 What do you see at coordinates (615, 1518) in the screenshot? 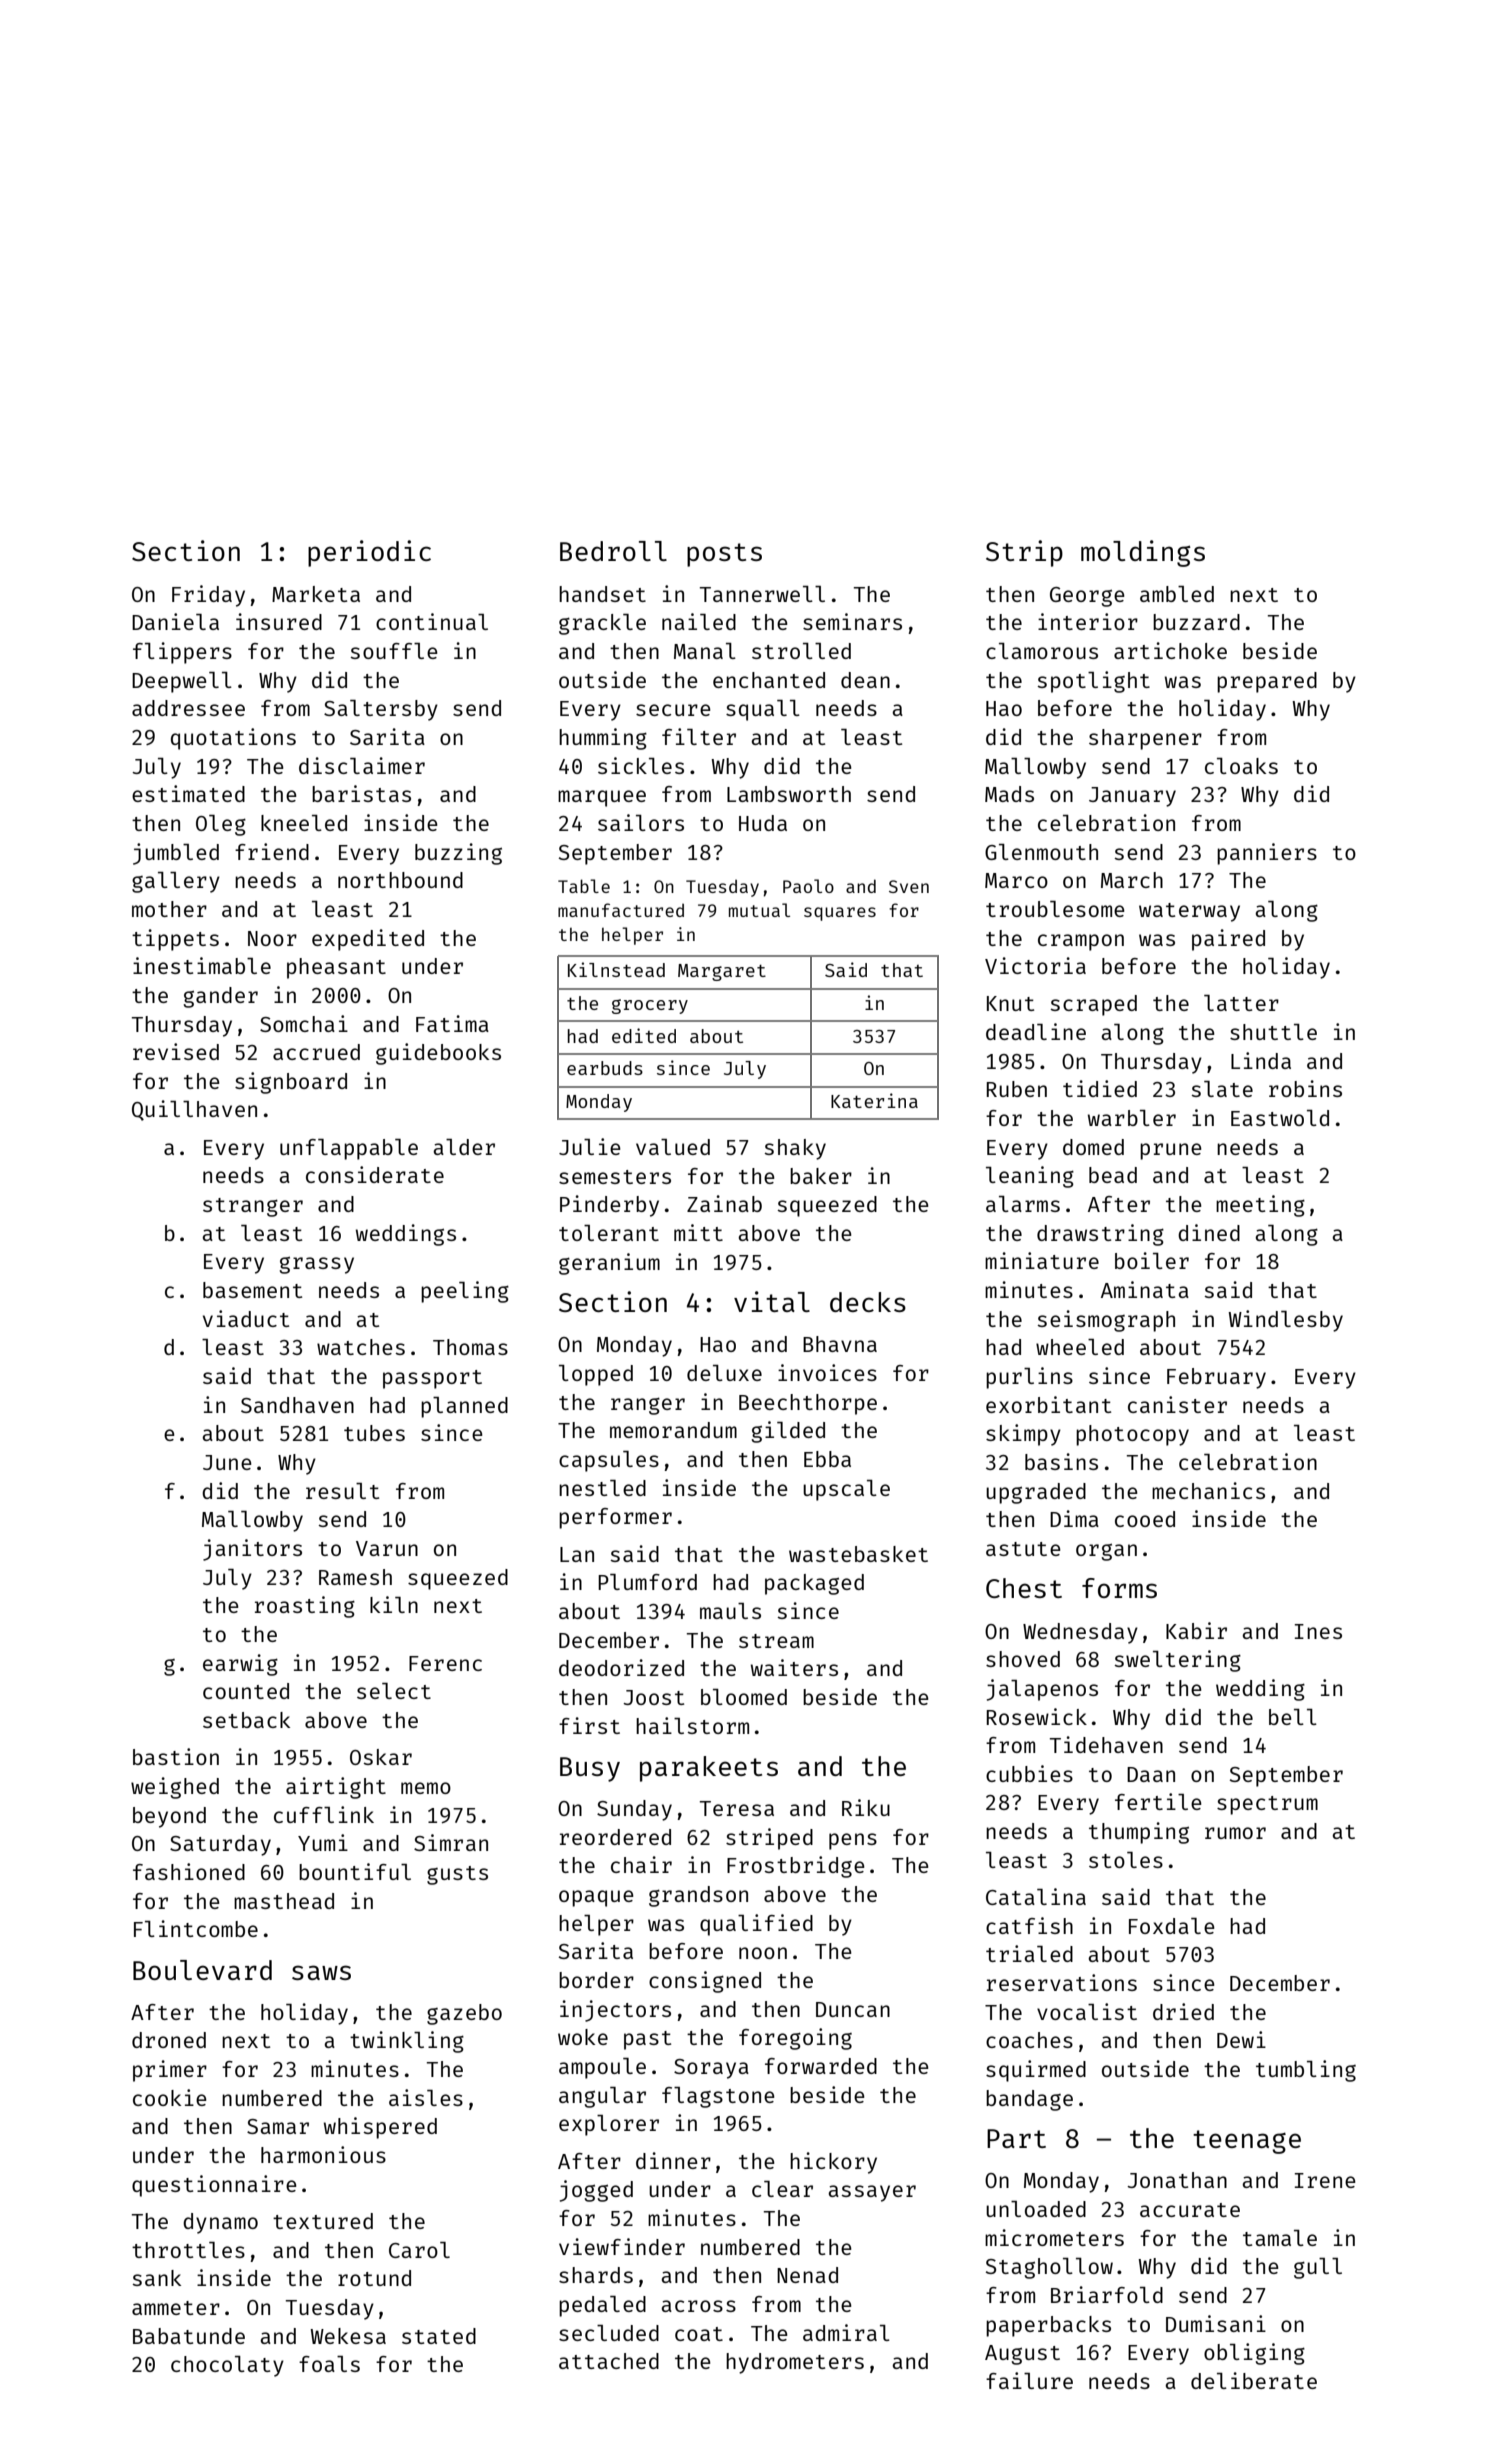
I see `performer` at bounding box center [615, 1518].
